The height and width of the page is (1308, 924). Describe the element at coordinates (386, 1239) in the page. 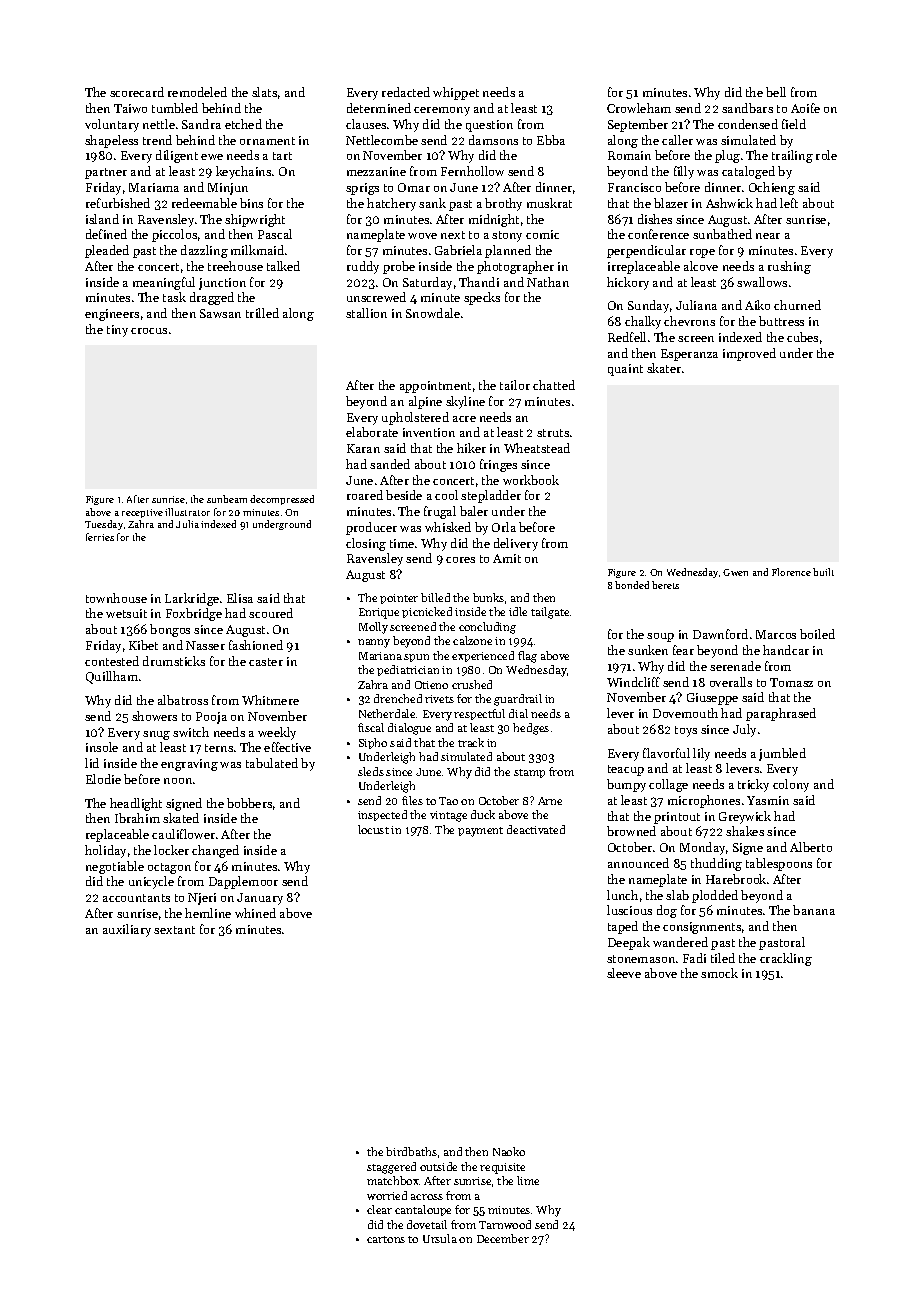

I see `cartons` at that location.
